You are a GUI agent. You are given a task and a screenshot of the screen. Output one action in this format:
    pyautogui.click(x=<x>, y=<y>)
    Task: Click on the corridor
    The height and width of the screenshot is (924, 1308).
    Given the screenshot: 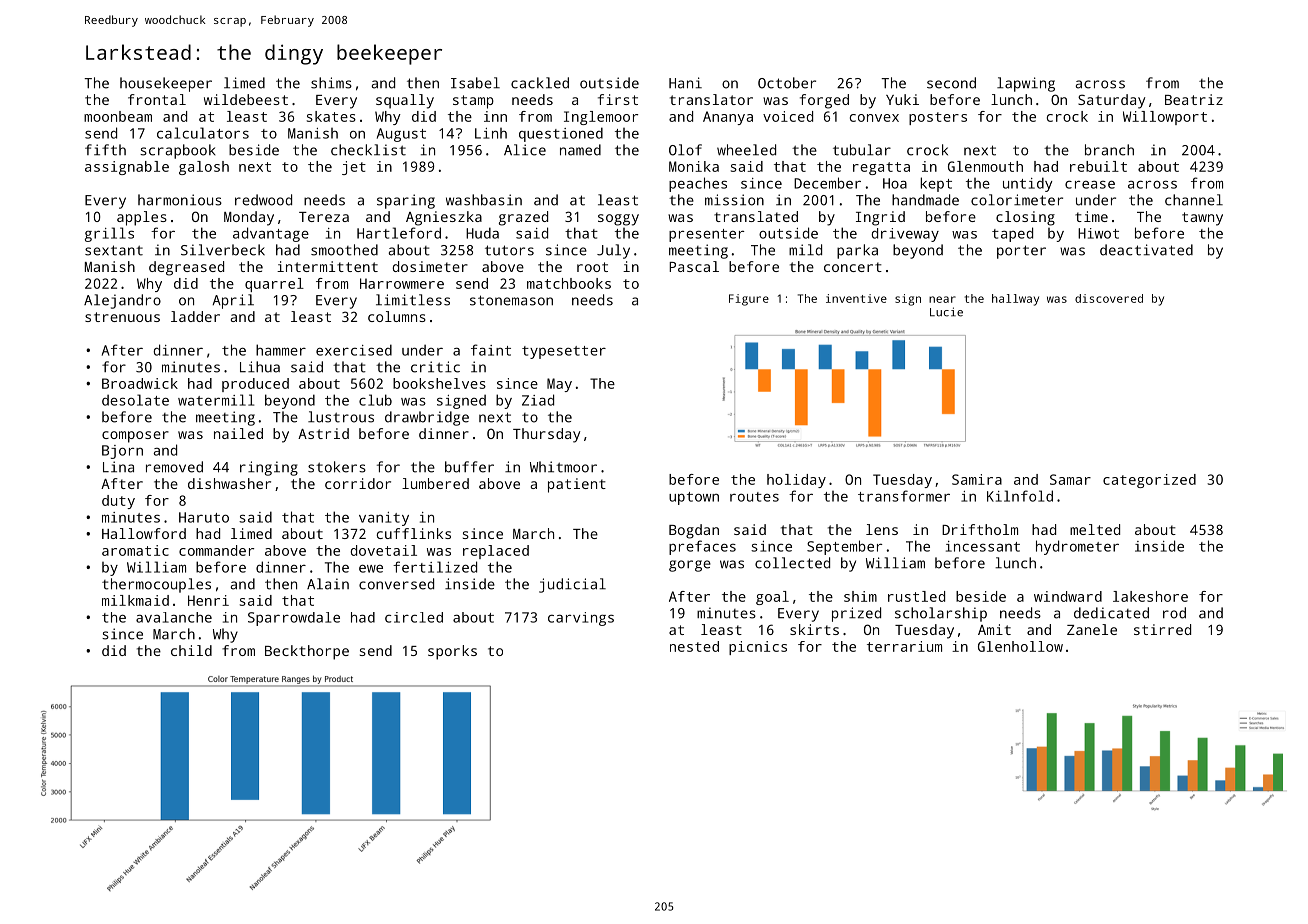 What is the action you would take?
    pyautogui.click(x=358, y=483)
